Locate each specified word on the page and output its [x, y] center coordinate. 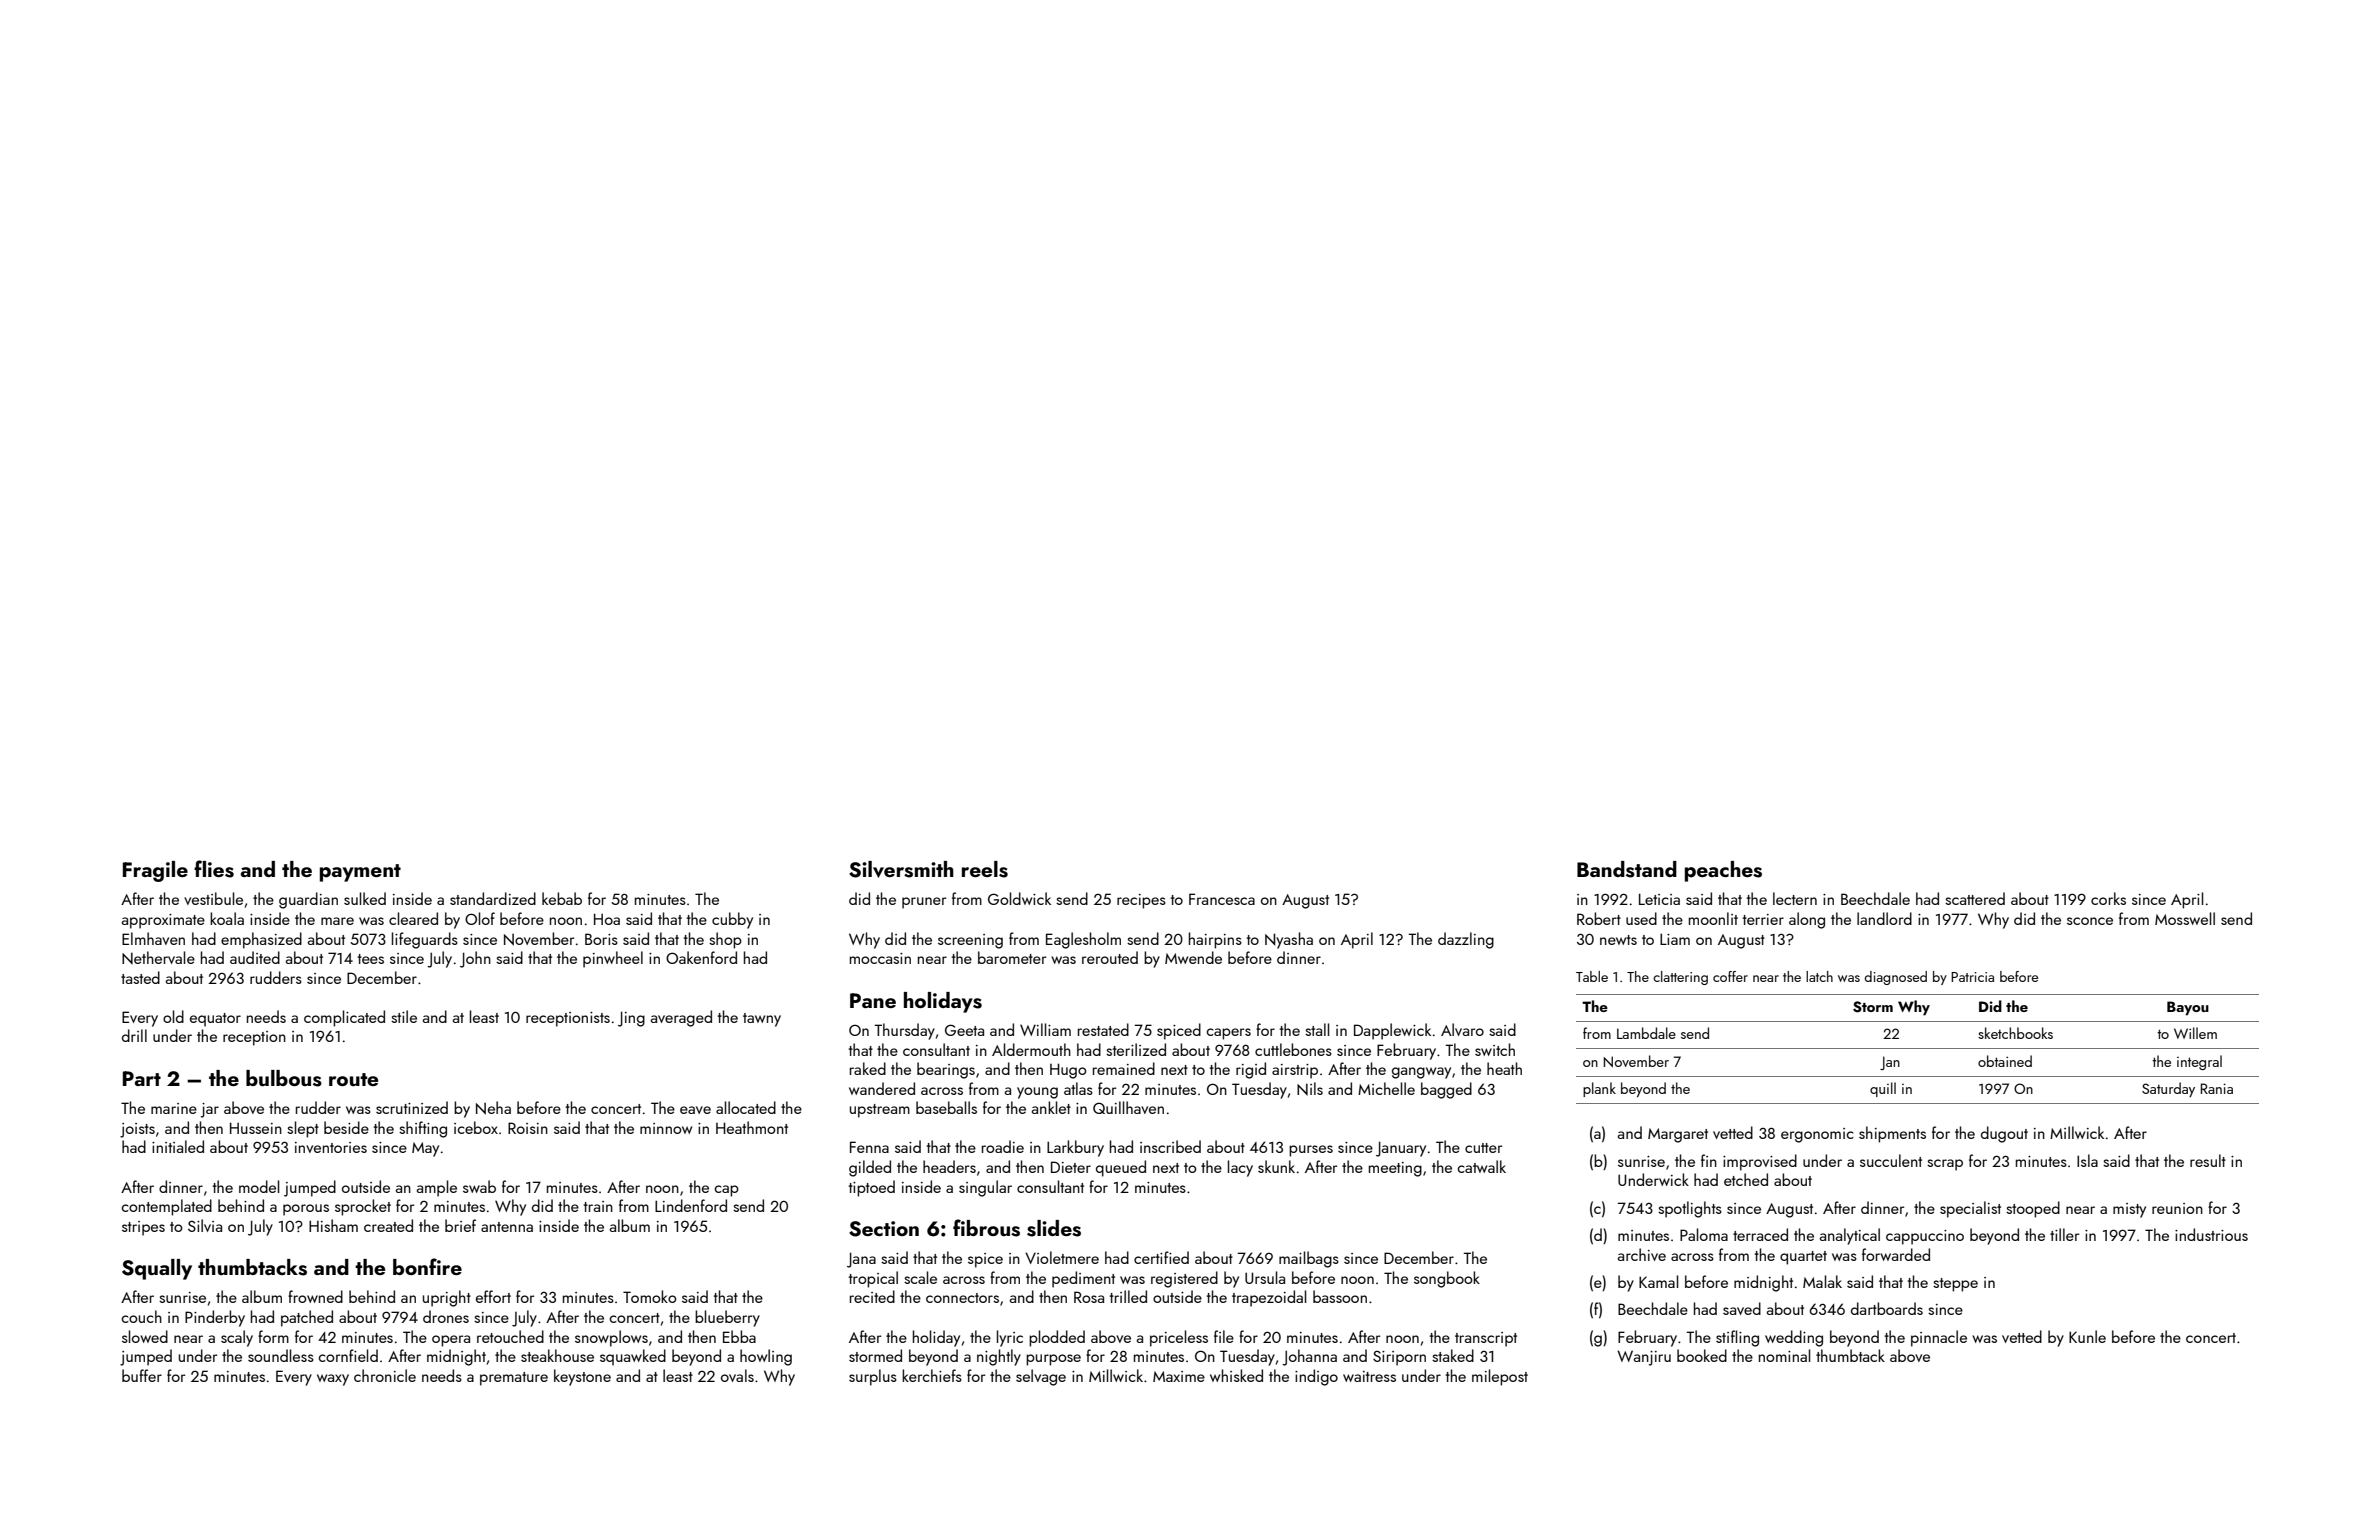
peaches [1723, 871]
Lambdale [1646, 1033]
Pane [873, 1000]
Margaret [1678, 1135]
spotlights [1690, 1209]
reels [985, 869]
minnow [666, 1128]
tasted [140, 977]
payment [360, 873]
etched [1746, 1179]
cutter [1483, 1148]
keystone [582, 1377]
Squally [157, 1269]
